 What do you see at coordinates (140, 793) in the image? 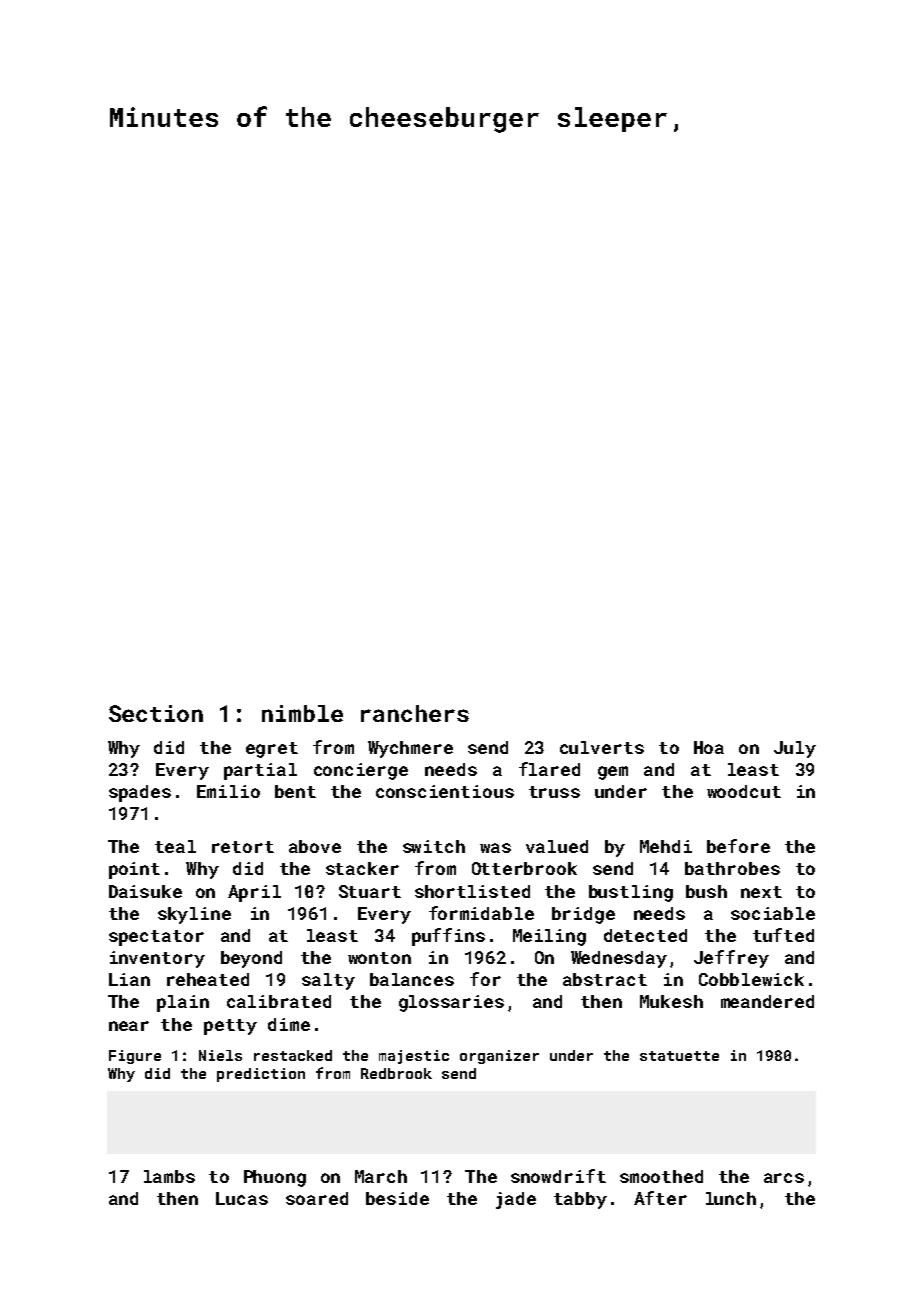
I see `spades` at bounding box center [140, 793].
